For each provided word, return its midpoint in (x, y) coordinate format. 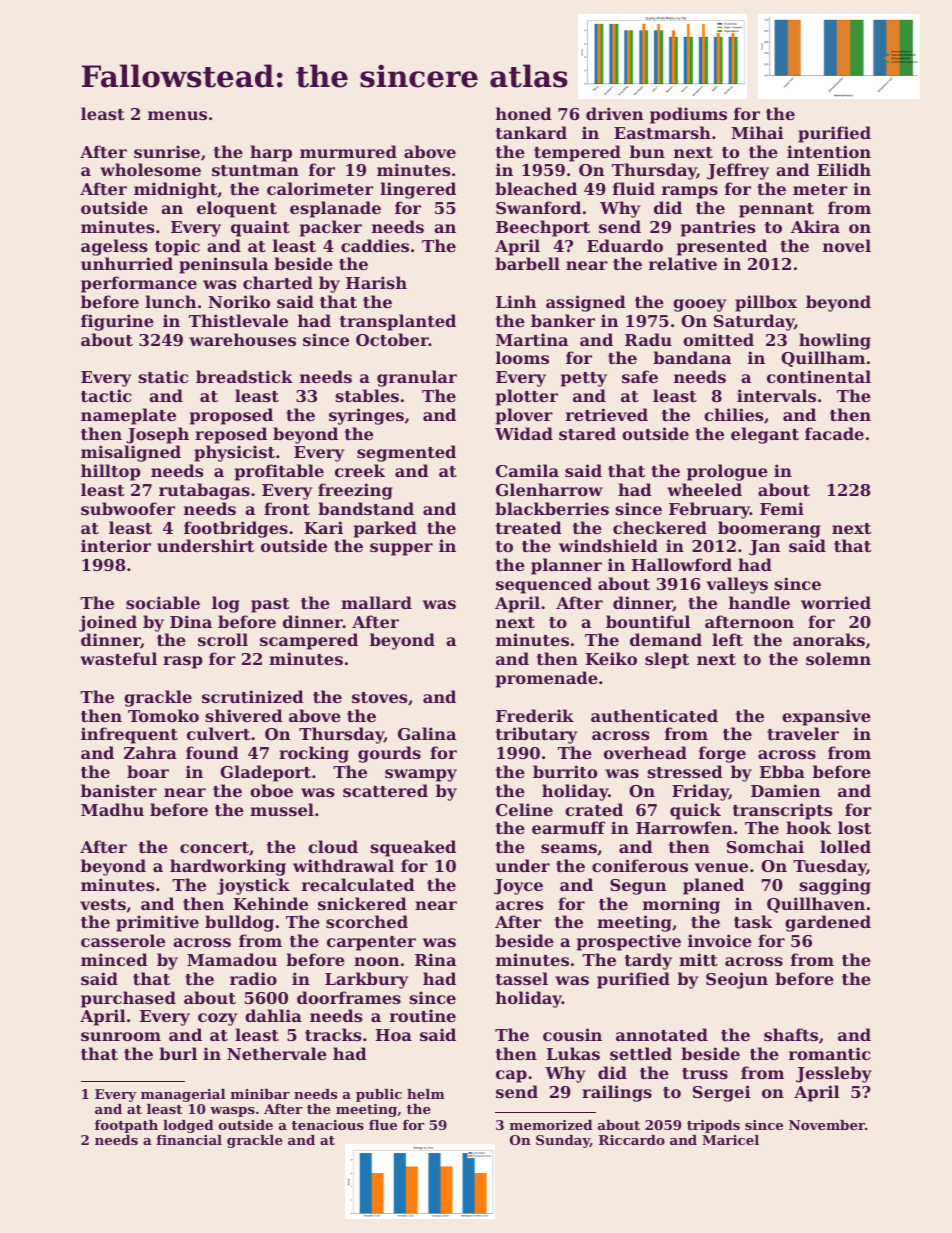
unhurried (127, 263)
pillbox (766, 303)
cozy (217, 1019)
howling (835, 341)
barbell (527, 263)
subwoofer (128, 508)
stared (587, 433)
